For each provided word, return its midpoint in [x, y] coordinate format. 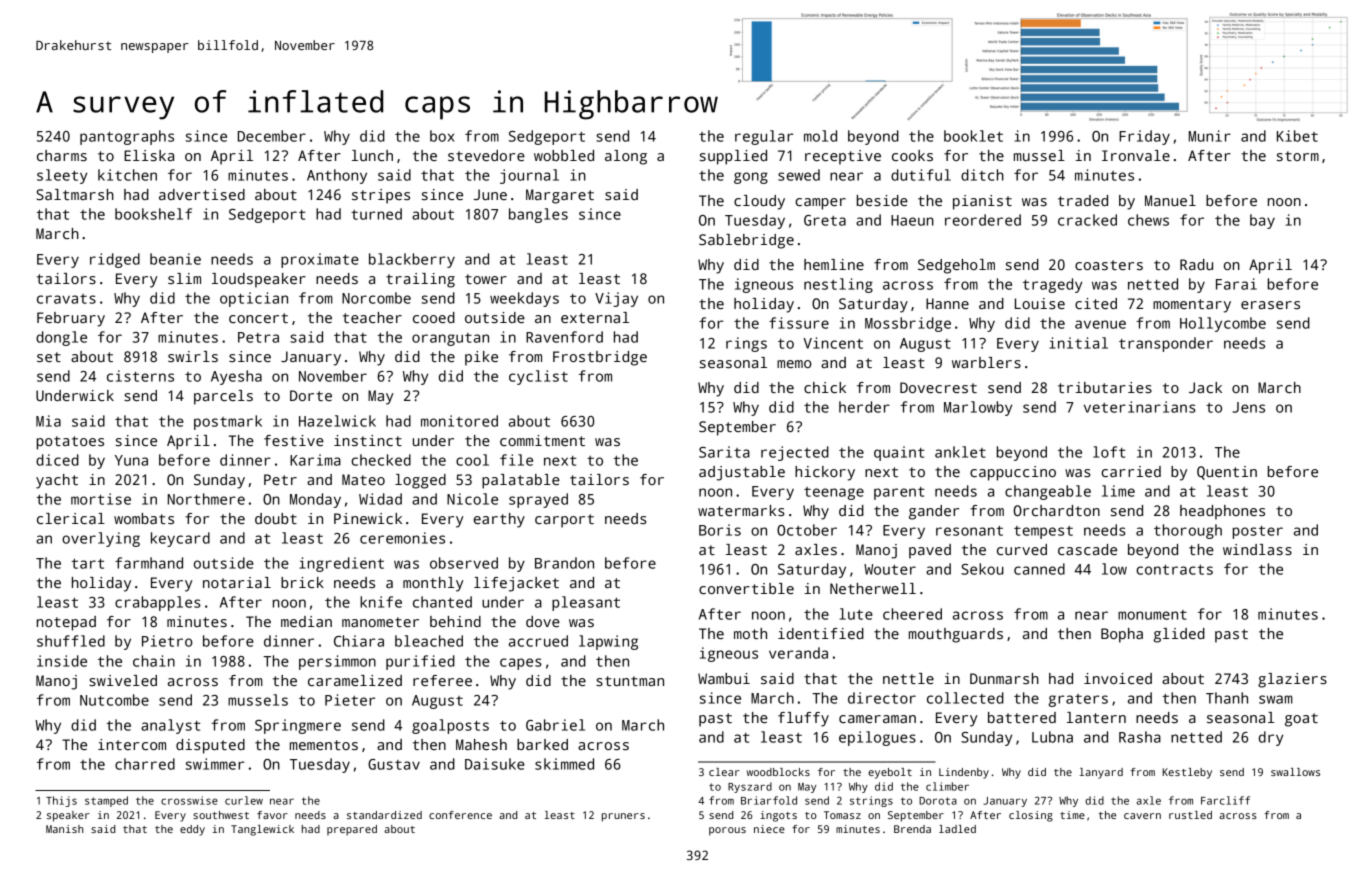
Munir [1210, 136]
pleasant [586, 603]
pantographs [127, 137]
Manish [64, 829]
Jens [1248, 407]
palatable [521, 481]
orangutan [450, 339]
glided [1179, 635]
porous [727, 831]
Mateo [363, 479]
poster [1258, 532]
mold [820, 136]
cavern [1142, 816]
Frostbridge [600, 358]
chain [154, 661]
